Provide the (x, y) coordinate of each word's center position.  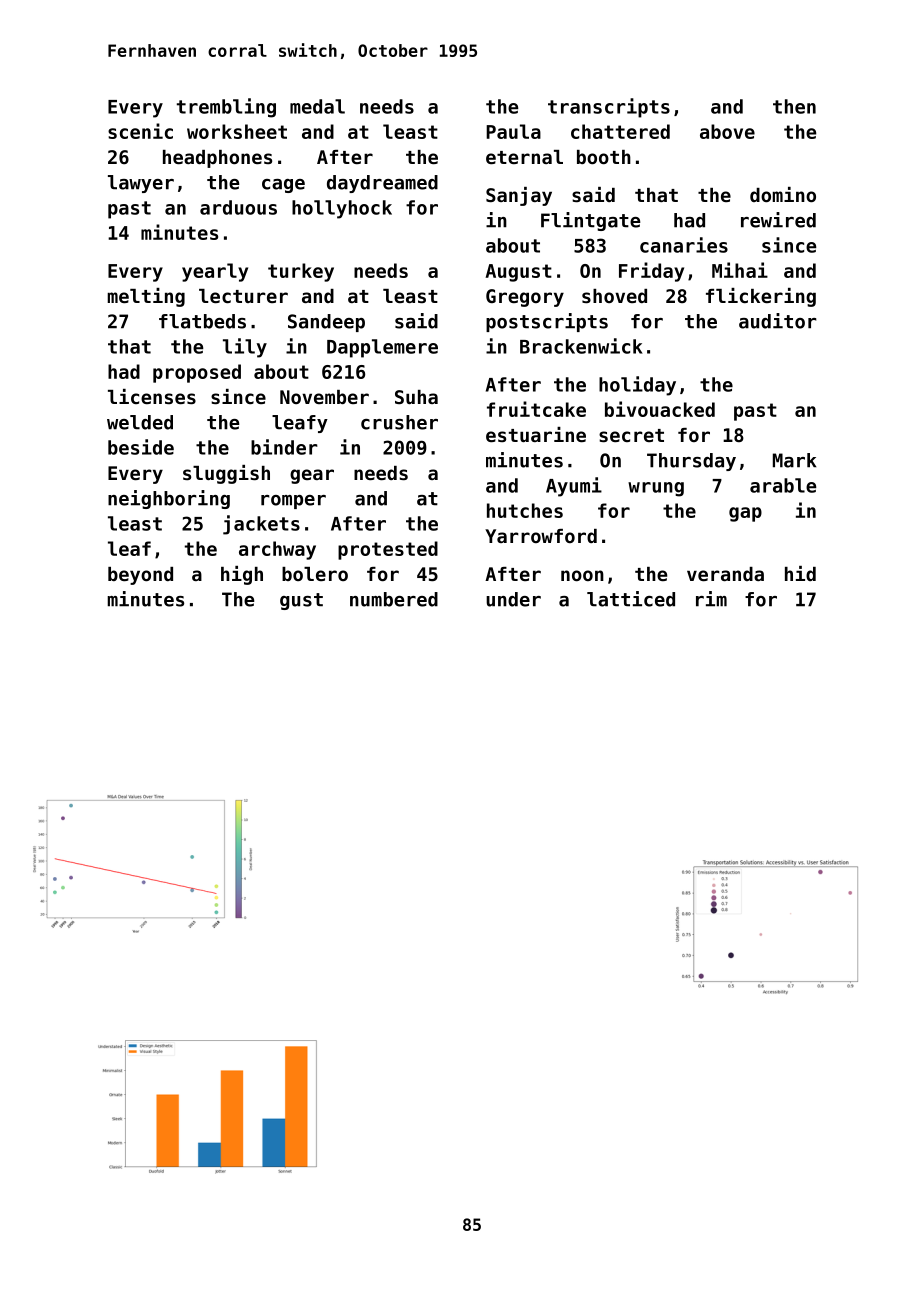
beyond (140, 576)
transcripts (609, 108)
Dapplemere (382, 348)
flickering (761, 297)
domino (783, 194)
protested (388, 550)
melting (146, 297)
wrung (656, 489)
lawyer (141, 184)
